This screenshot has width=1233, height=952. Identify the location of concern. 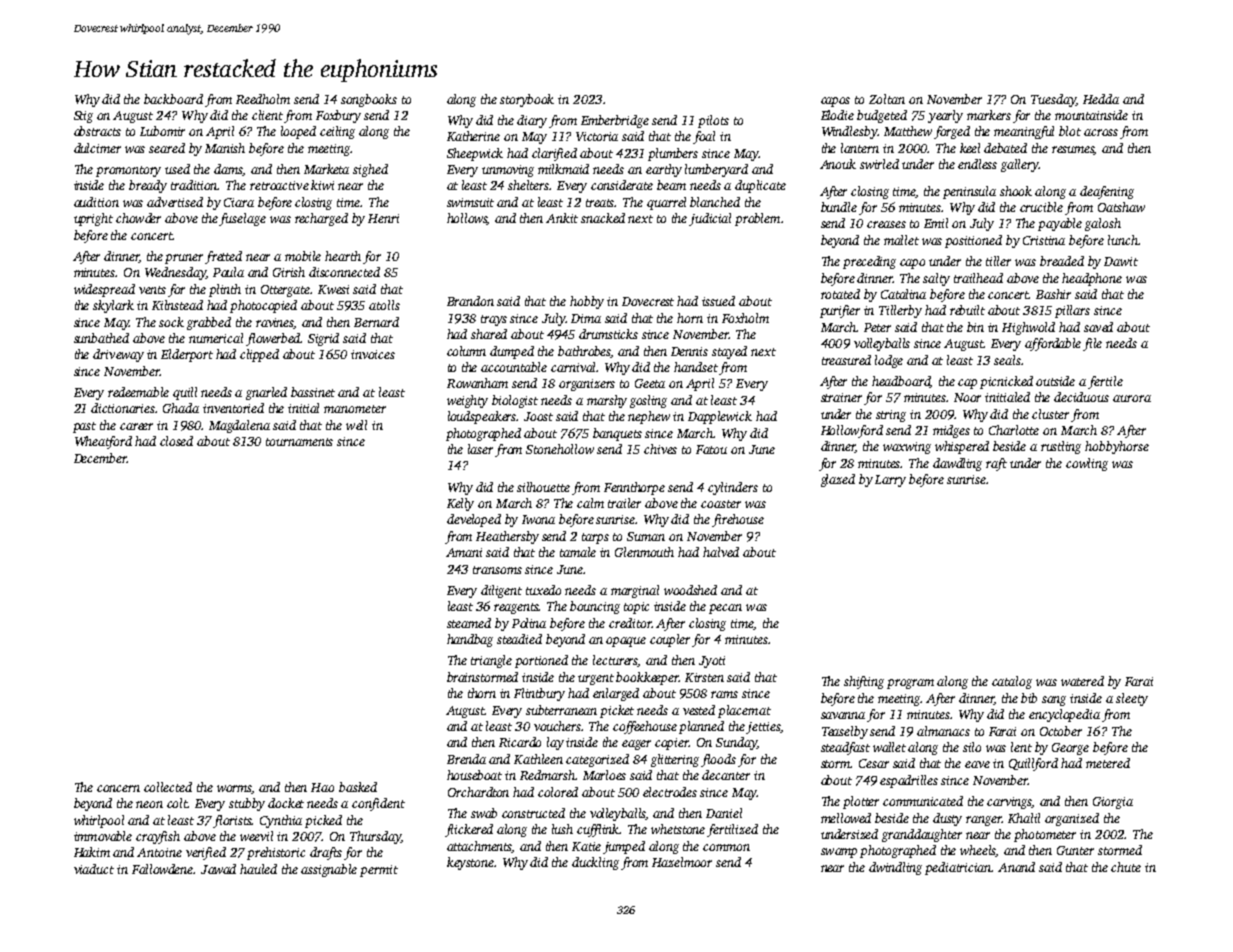
(118, 788).
